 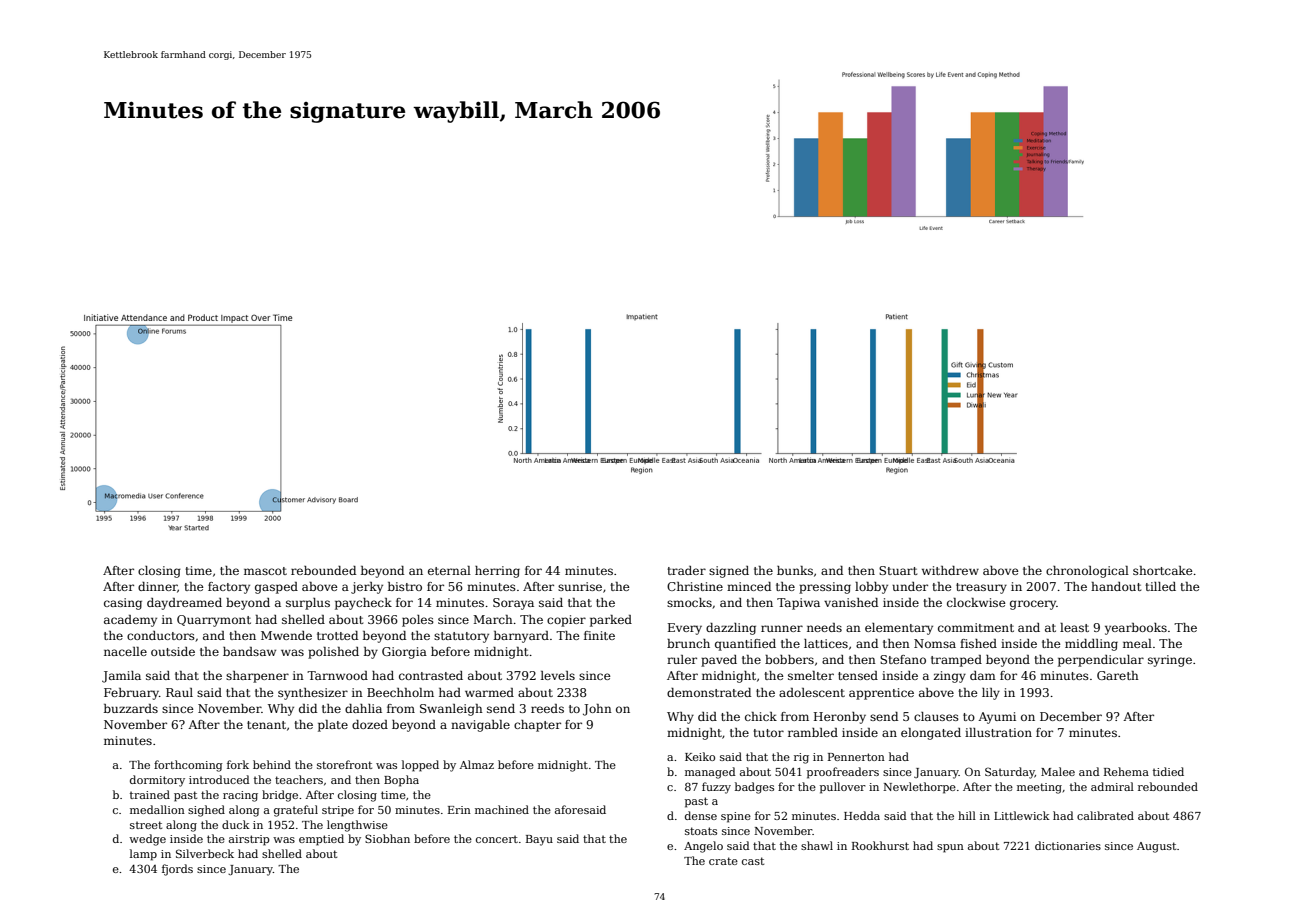 What do you see at coordinates (761, 716) in the screenshot?
I see `chick` at bounding box center [761, 716].
